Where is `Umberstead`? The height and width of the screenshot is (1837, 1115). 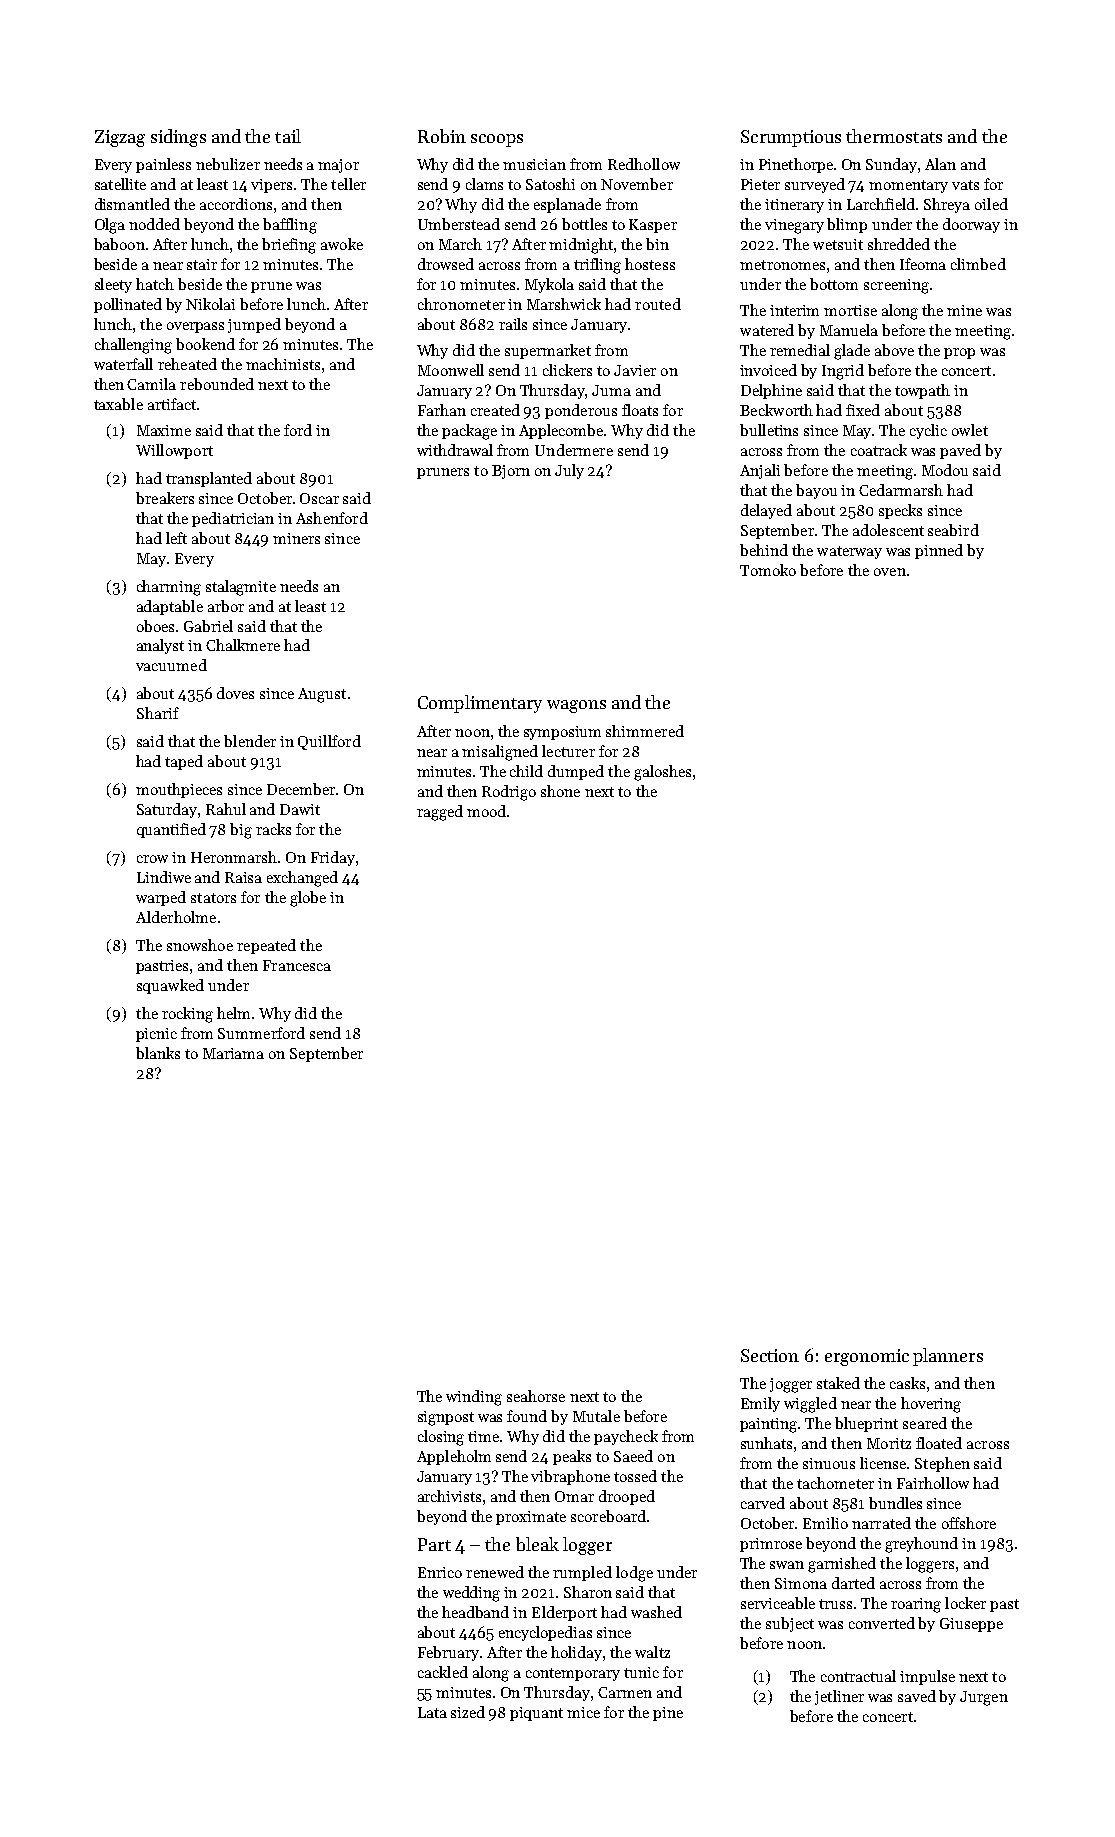 Umberstead is located at coordinates (459, 224).
